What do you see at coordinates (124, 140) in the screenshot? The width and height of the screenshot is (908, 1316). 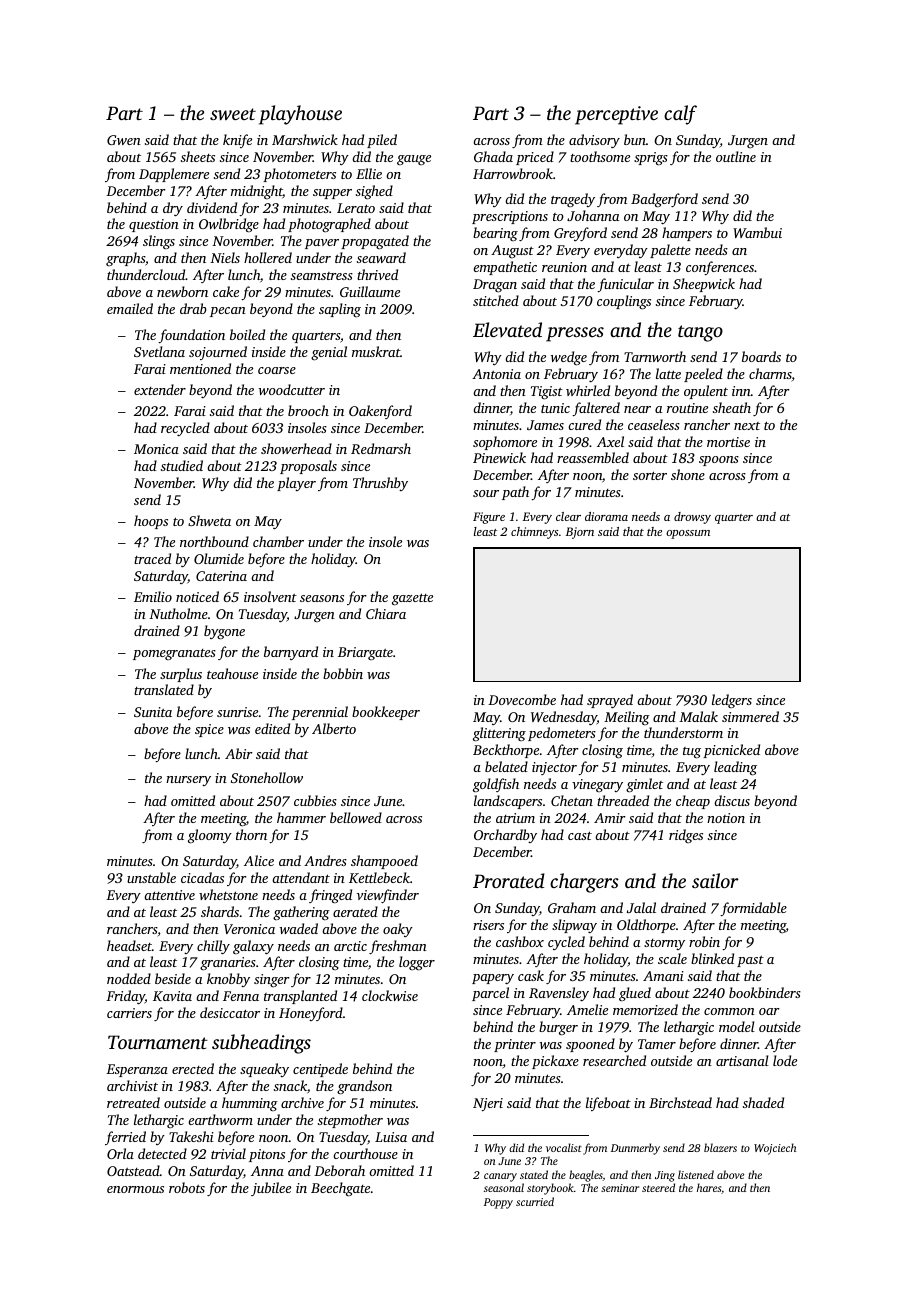 I see `Gwen` at bounding box center [124, 140].
